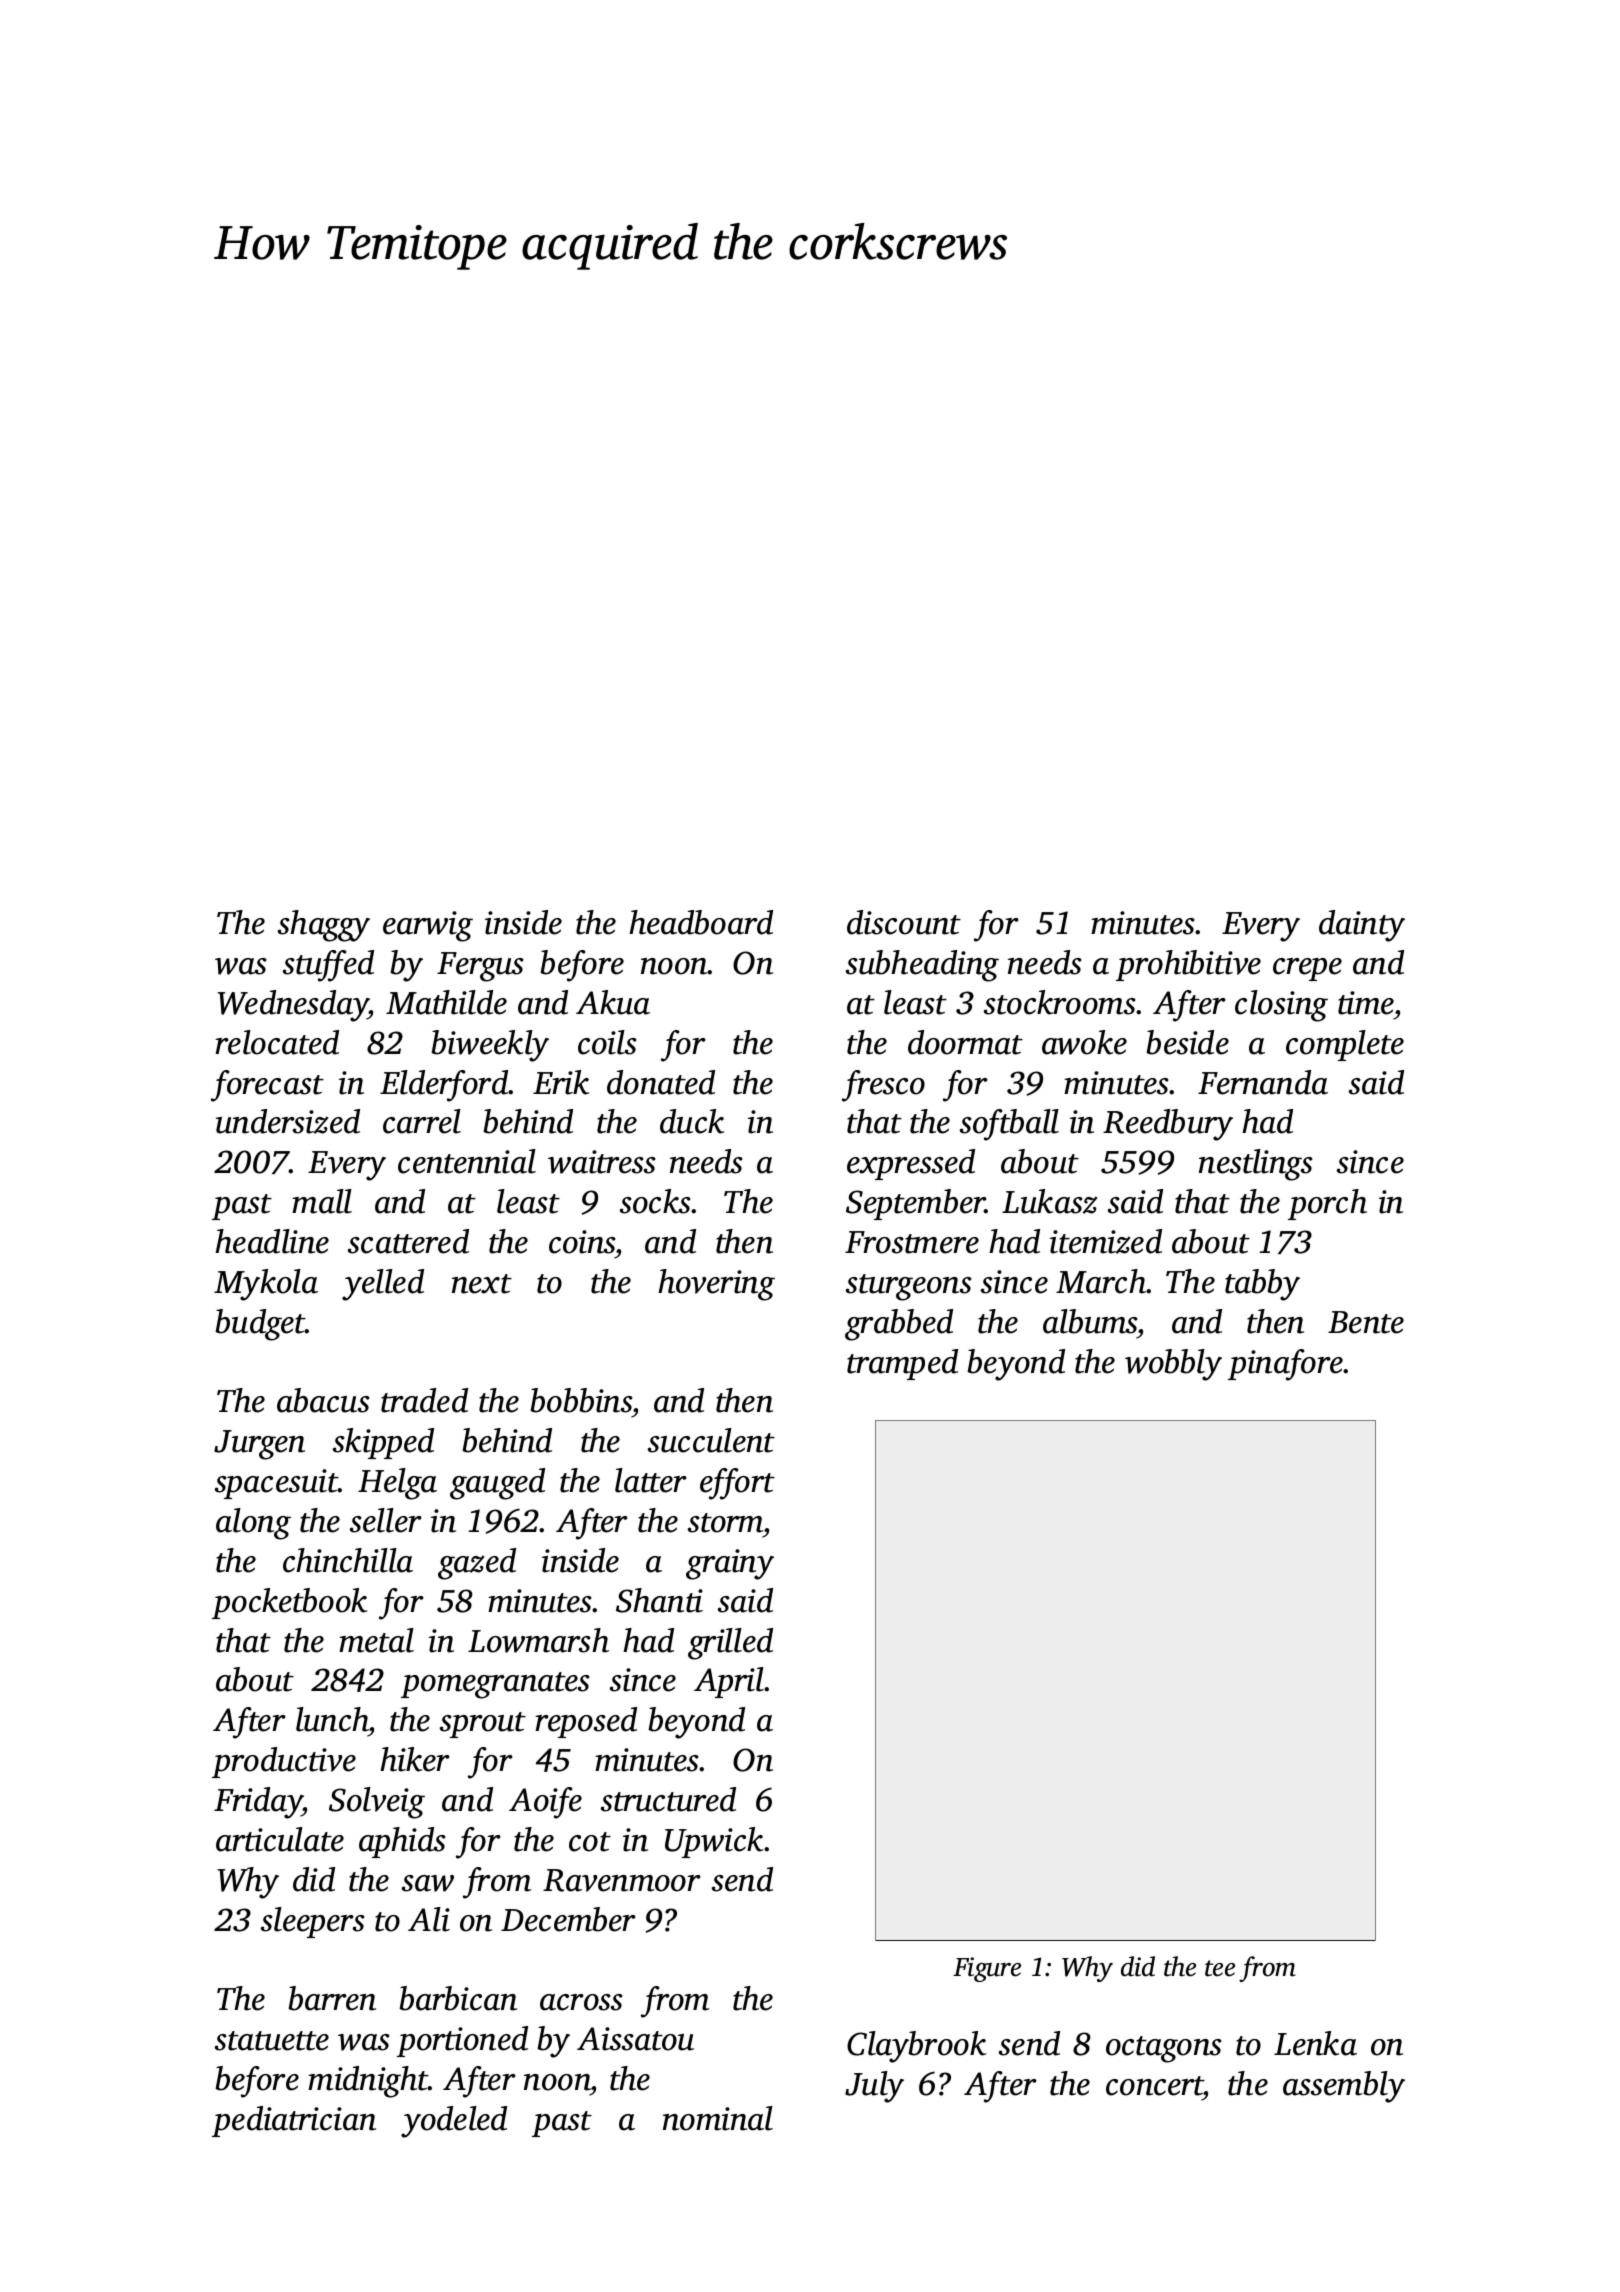 The image size is (1620, 2292). Describe the element at coordinates (916, 2047) in the image. I see `Claybrook` at that location.
